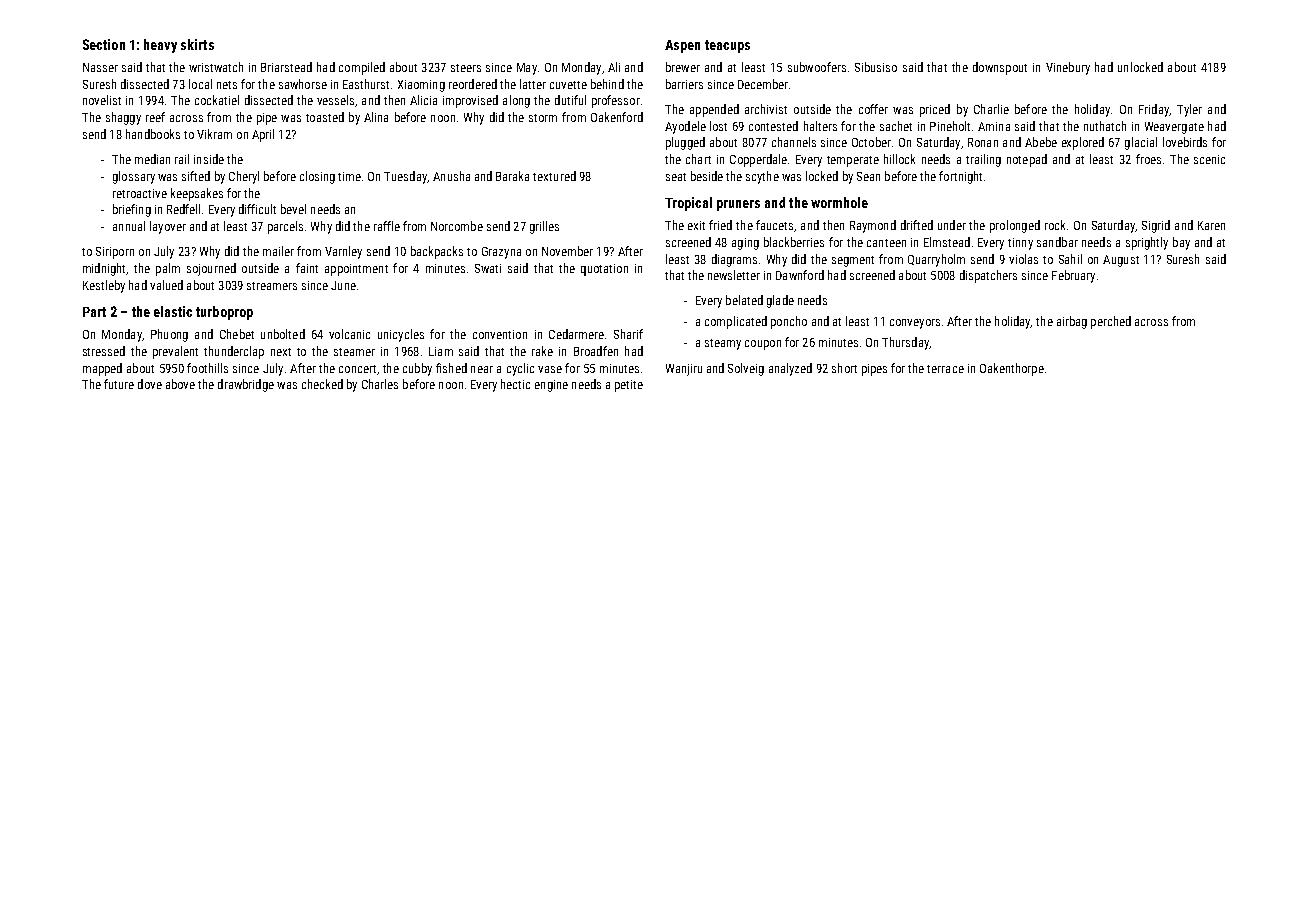 This page has width=1308, height=924. I want to click on Thursday, so click(905, 343).
